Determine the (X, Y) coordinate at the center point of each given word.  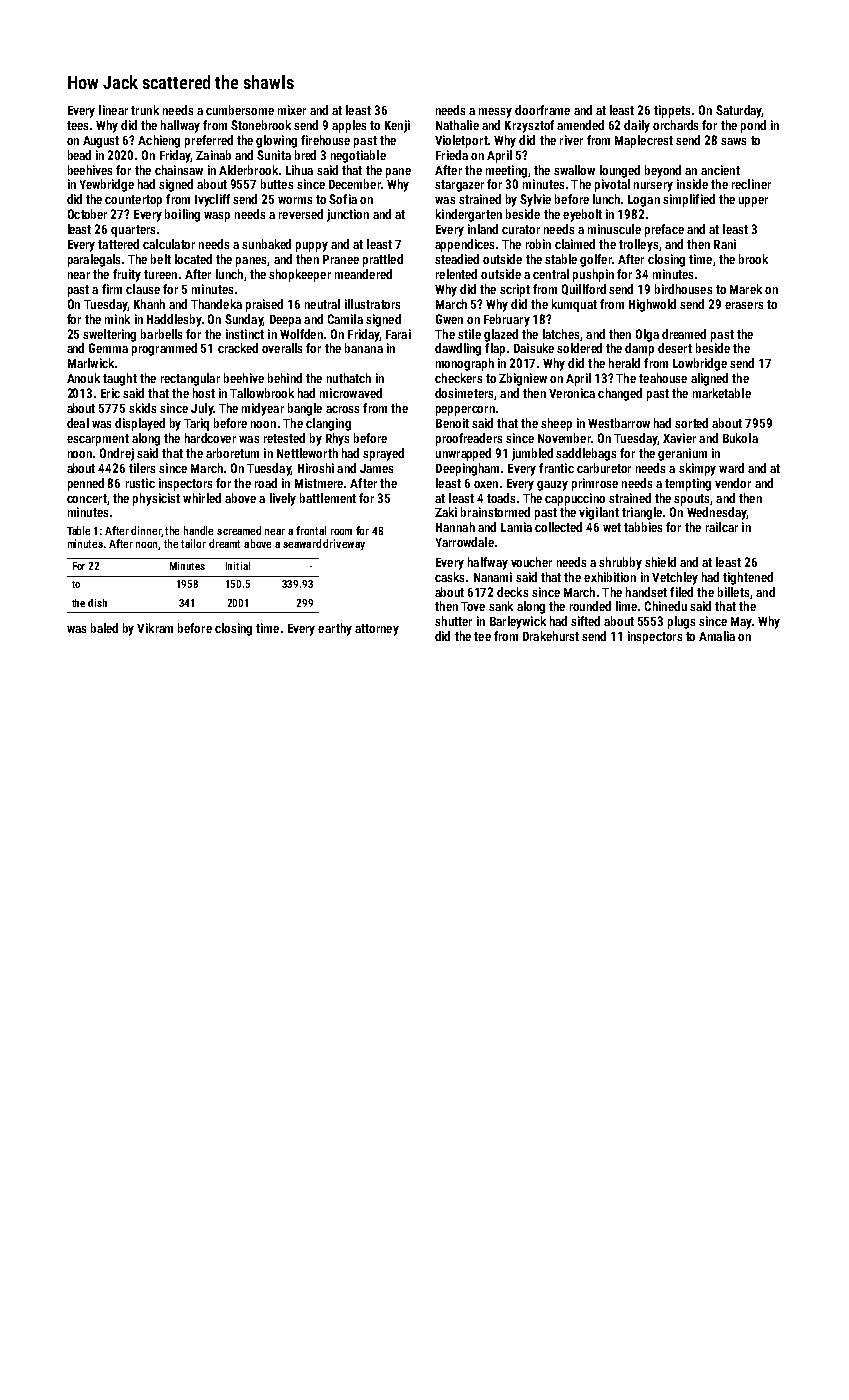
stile (469, 334)
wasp (217, 217)
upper (753, 202)
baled (104, 628)
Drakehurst (551, 636)
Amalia (717, 636)
